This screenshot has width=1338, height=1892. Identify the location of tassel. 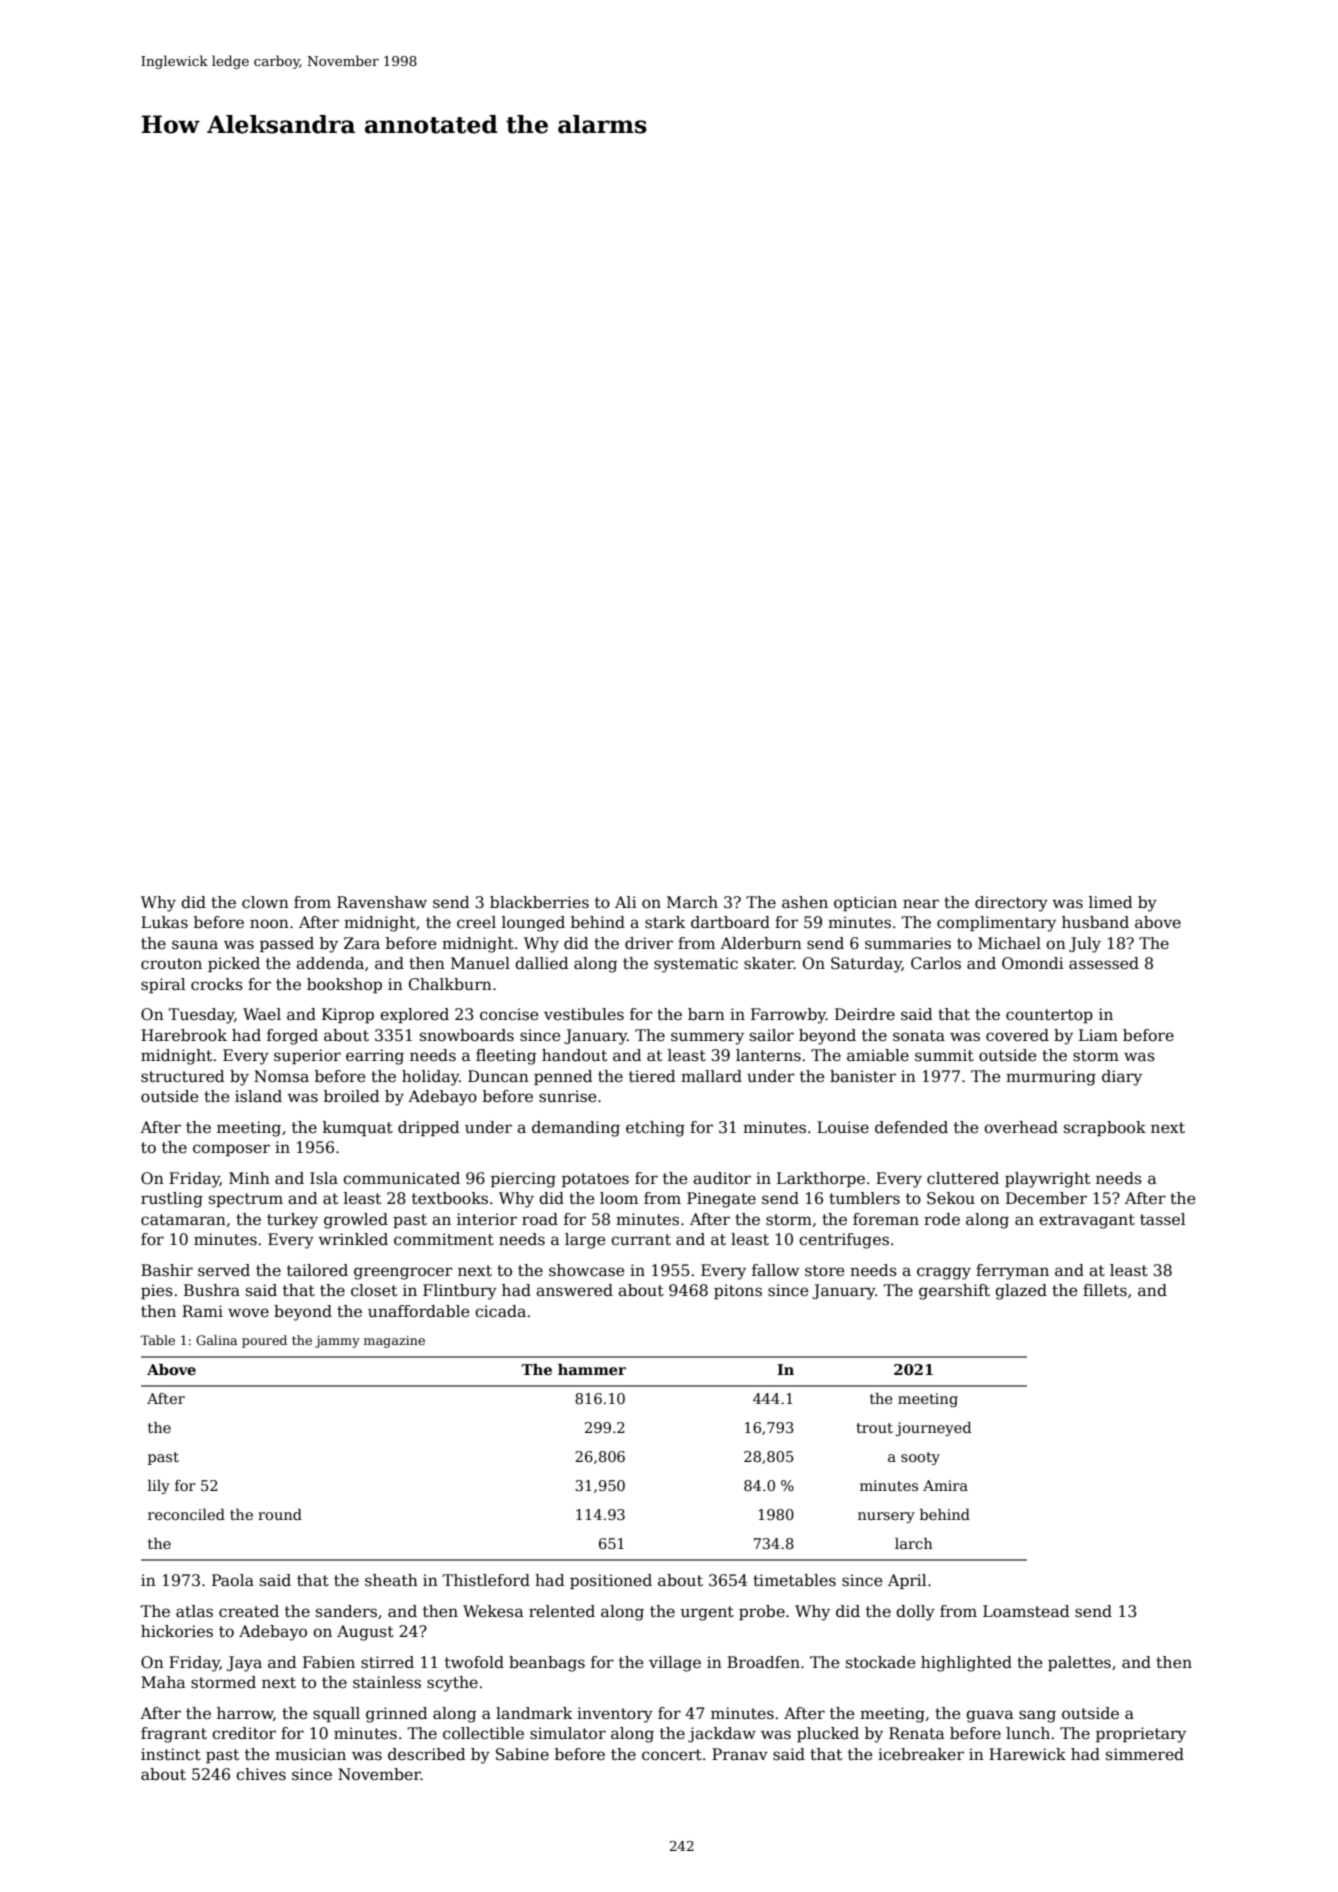
(1162, 1219).
